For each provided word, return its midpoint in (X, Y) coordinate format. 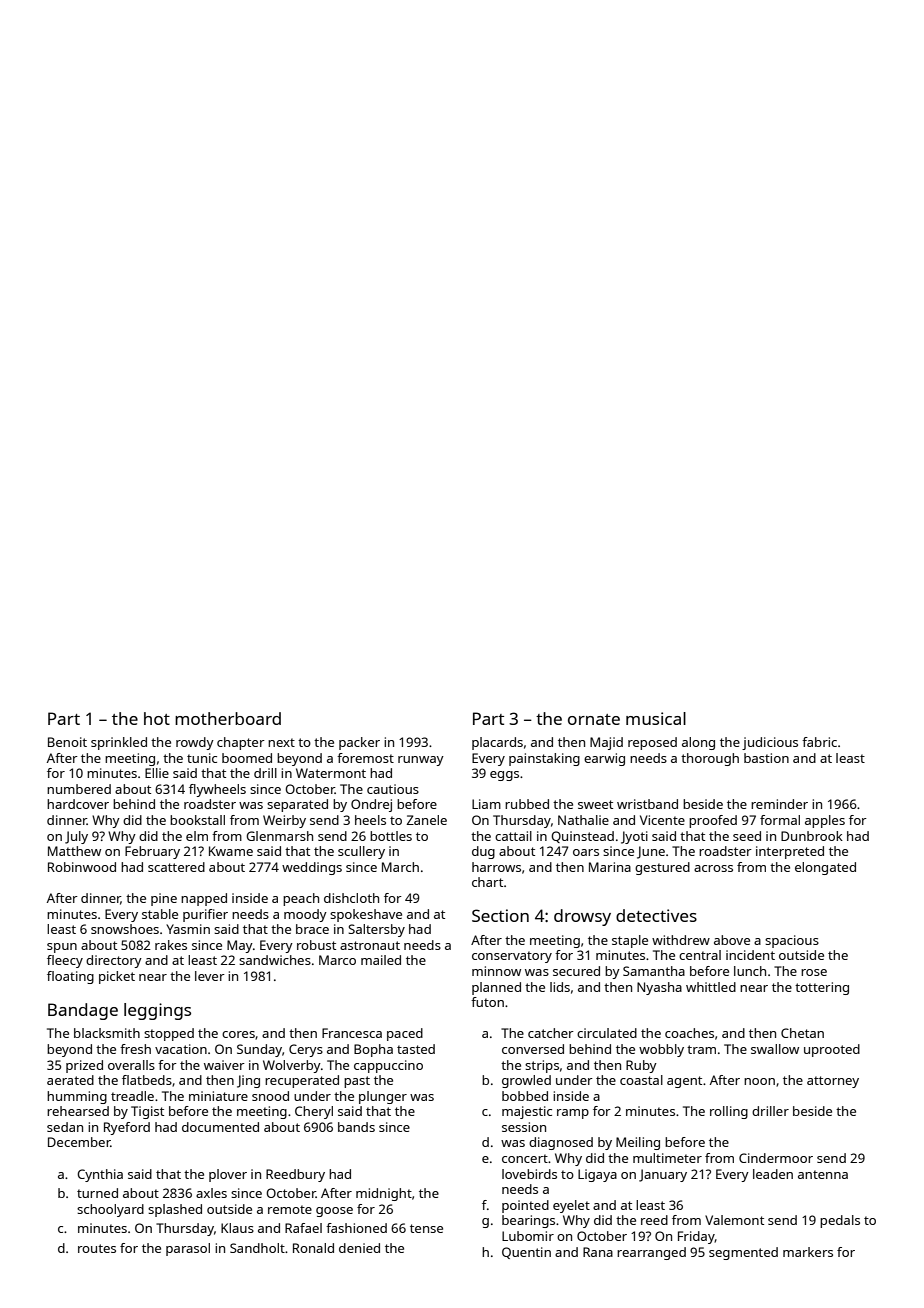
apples (825, 821)
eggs (504, 776)
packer (359, 743)
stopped (169, 1034)
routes (97, 1248)
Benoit (67, 742)
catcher (551, 1033)
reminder (779, 804)
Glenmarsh (279, 836)
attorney (833, 1082)
